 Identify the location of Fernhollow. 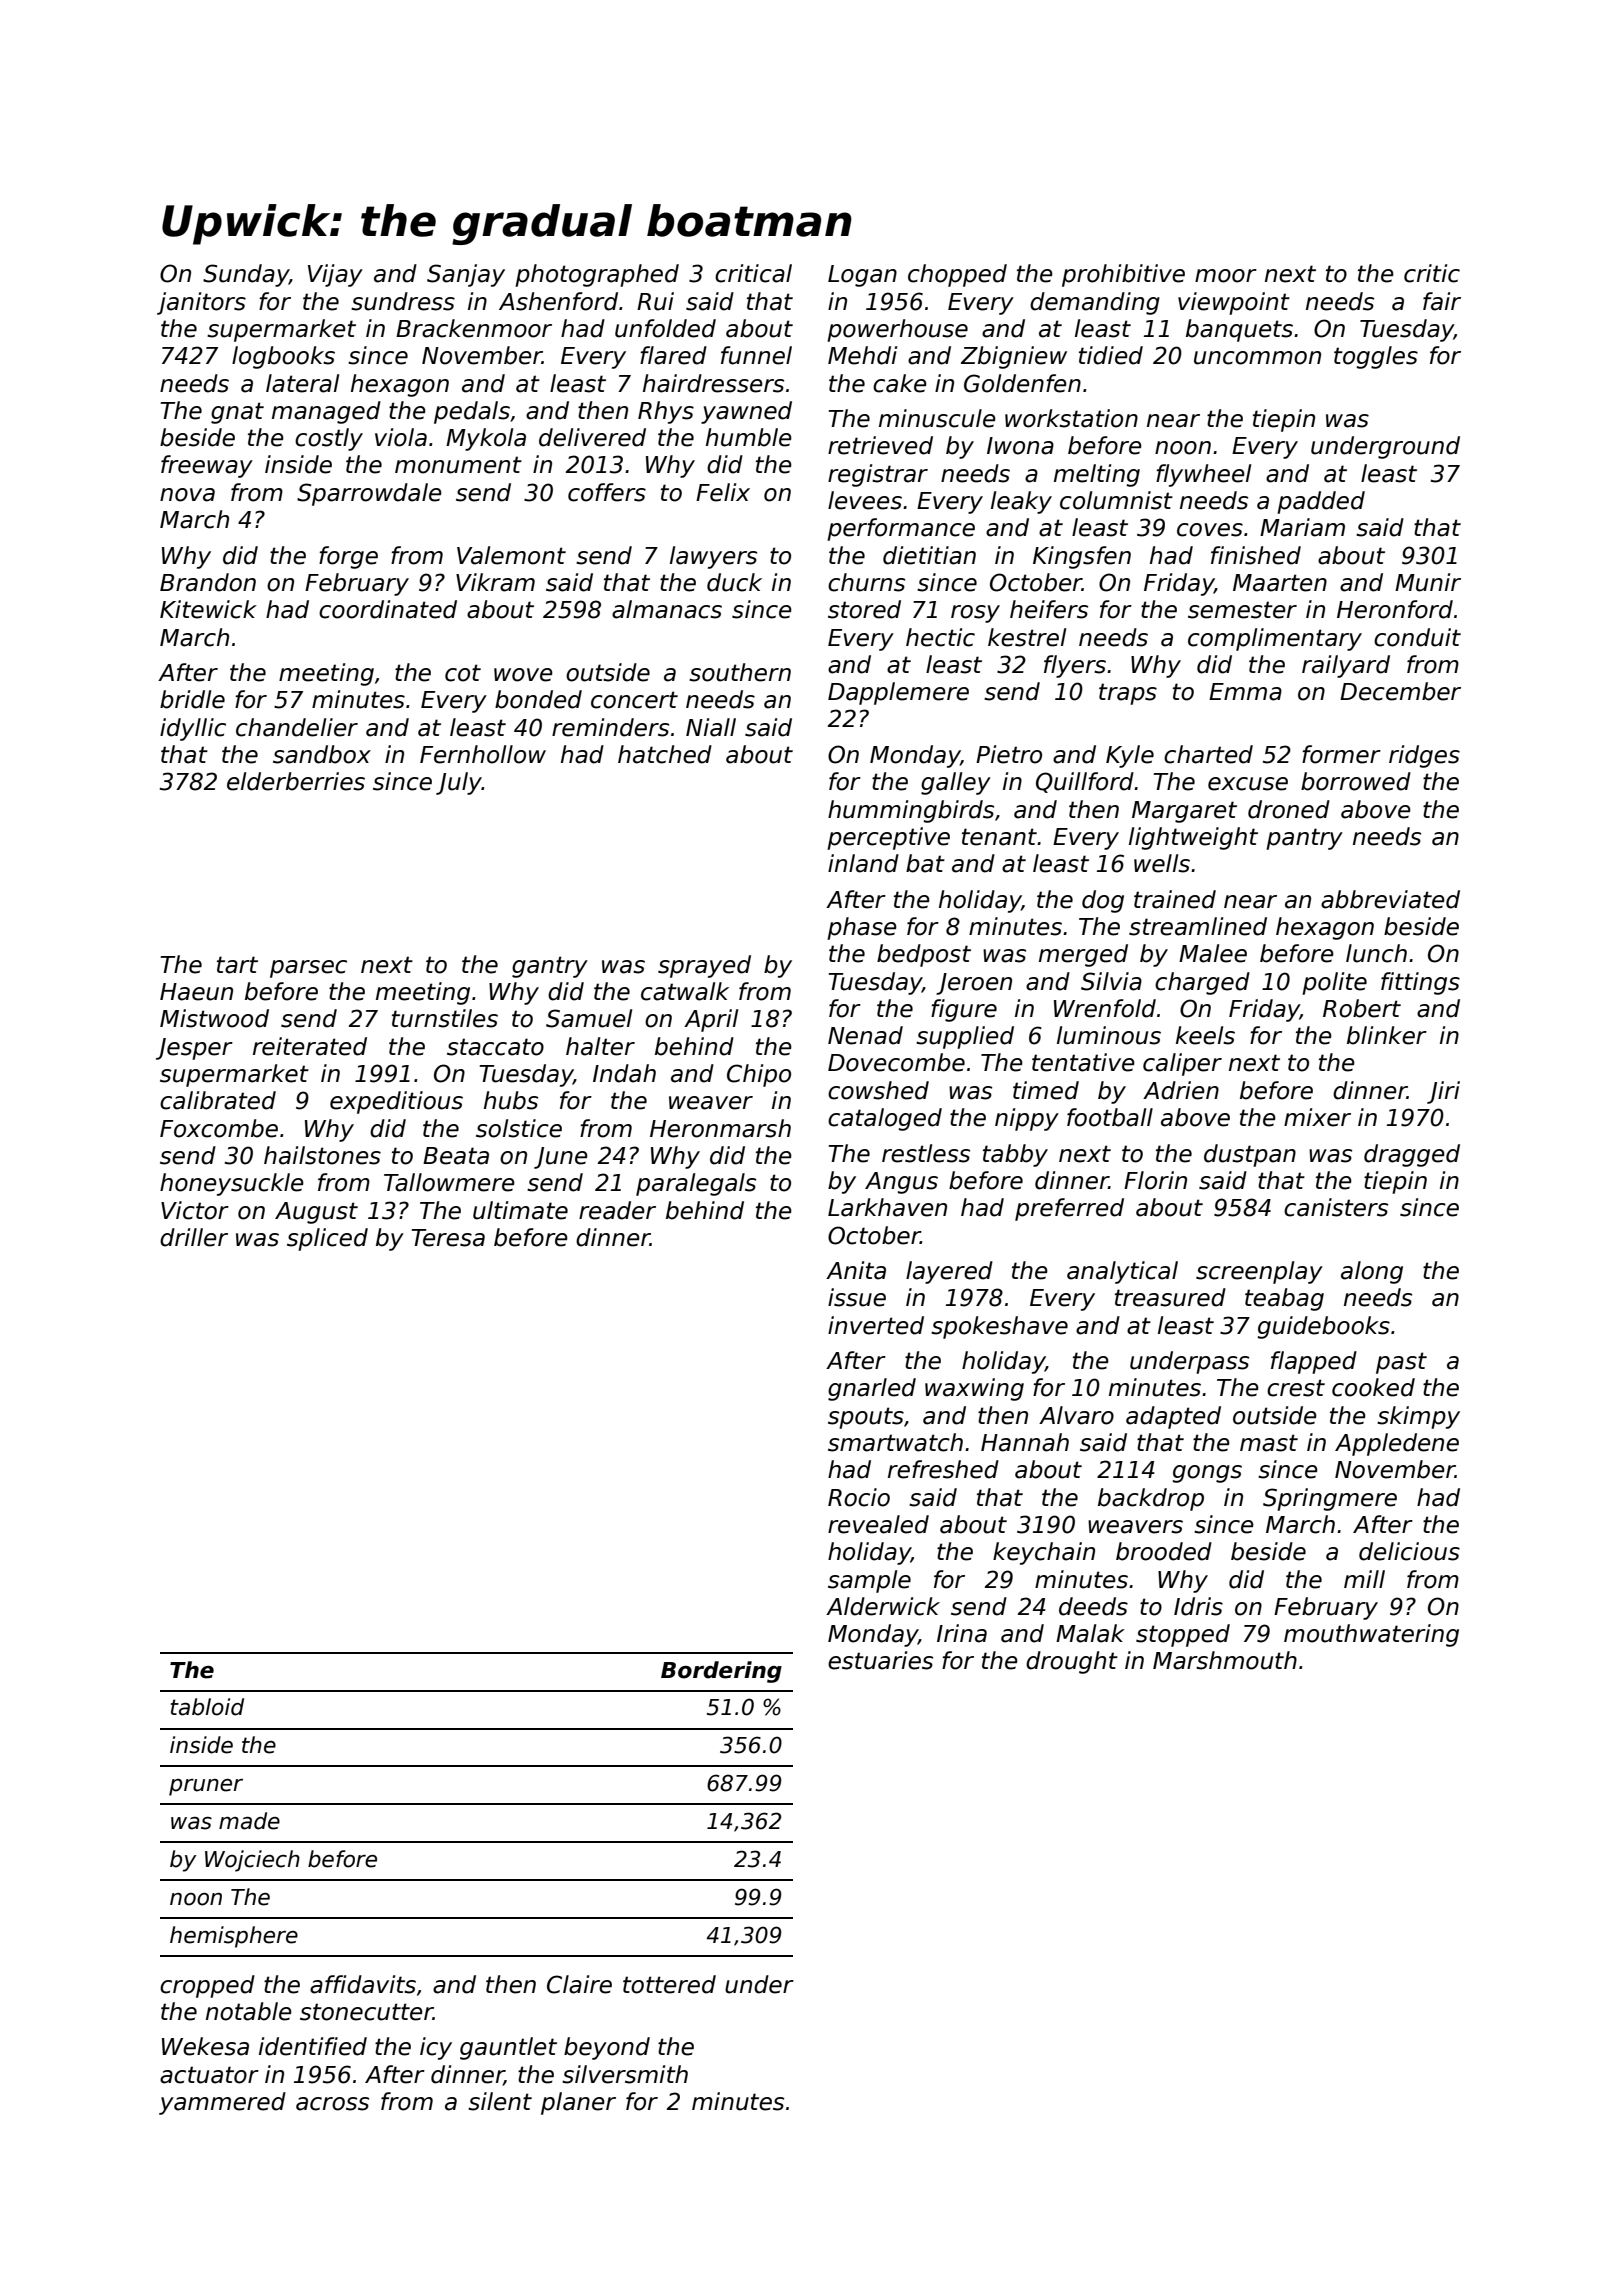
(483, 754).
